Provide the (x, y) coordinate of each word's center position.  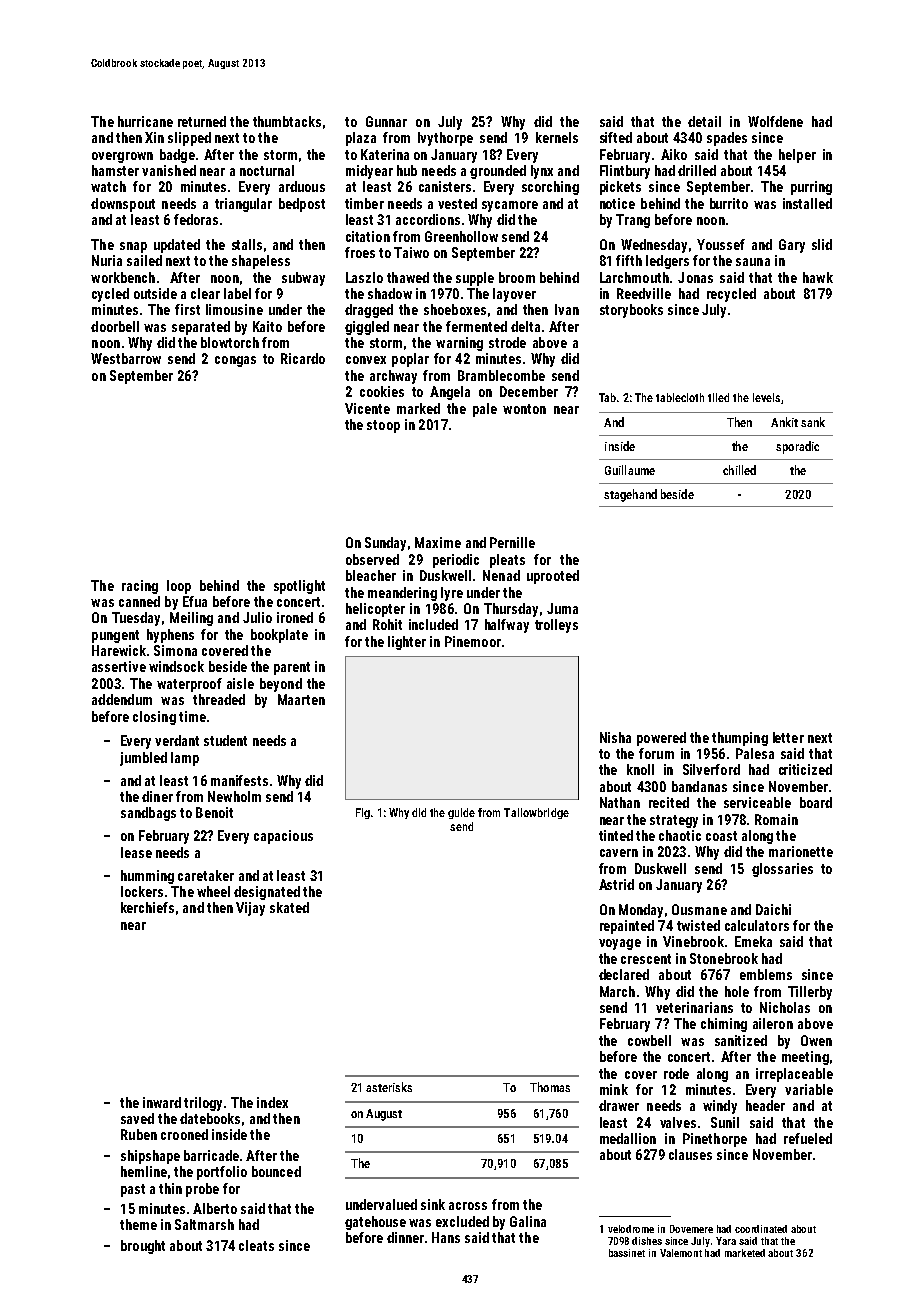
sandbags (148, 814)
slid (822, 244)
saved (137, 1118)
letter (788, 737)
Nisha (615, 737)
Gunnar (386, 121)
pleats (507, 561)
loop (179, 587)
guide (461, 813)
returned (202, 121)
